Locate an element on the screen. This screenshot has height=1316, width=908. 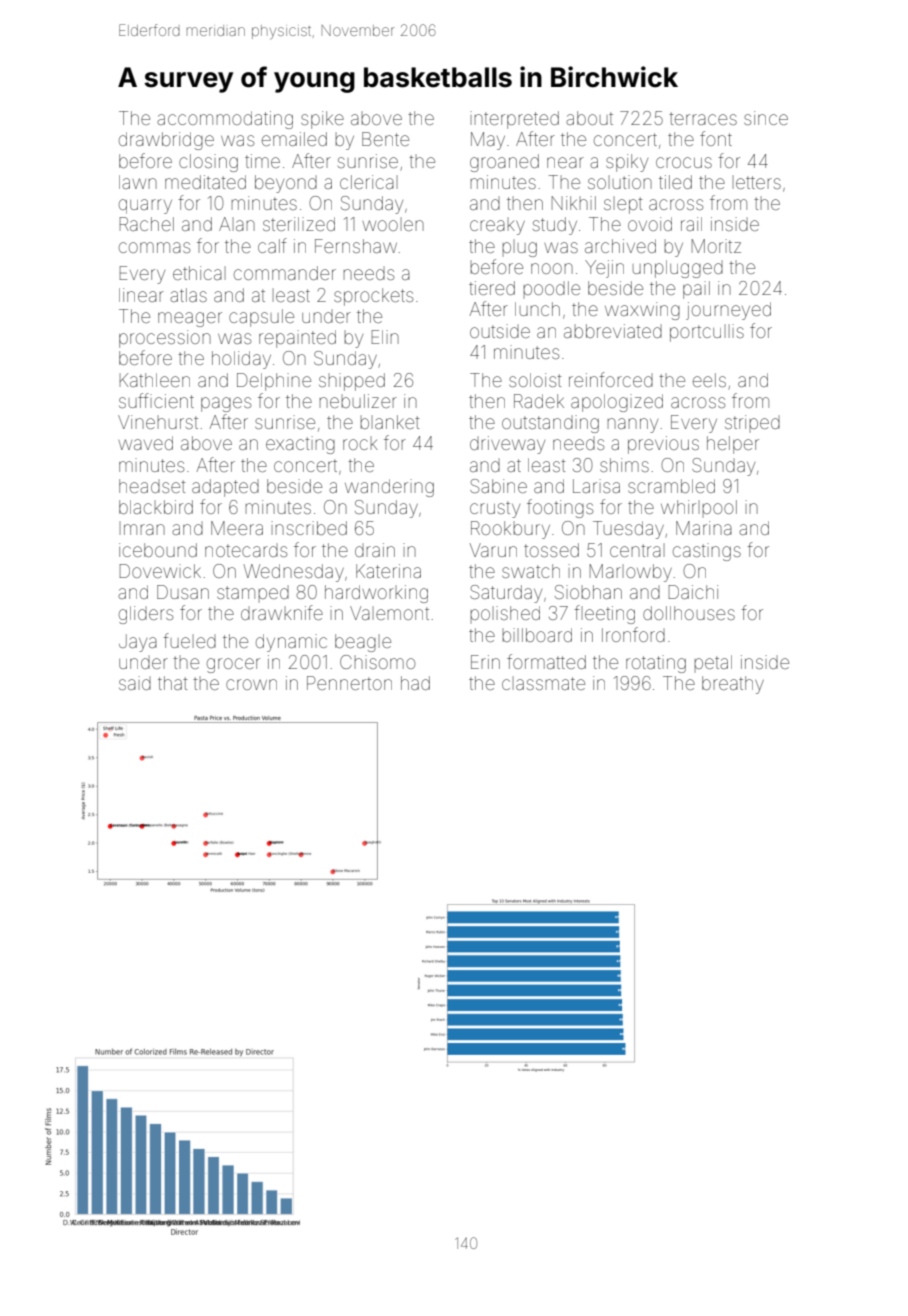
exacting is located at coordinates (300, 445).
